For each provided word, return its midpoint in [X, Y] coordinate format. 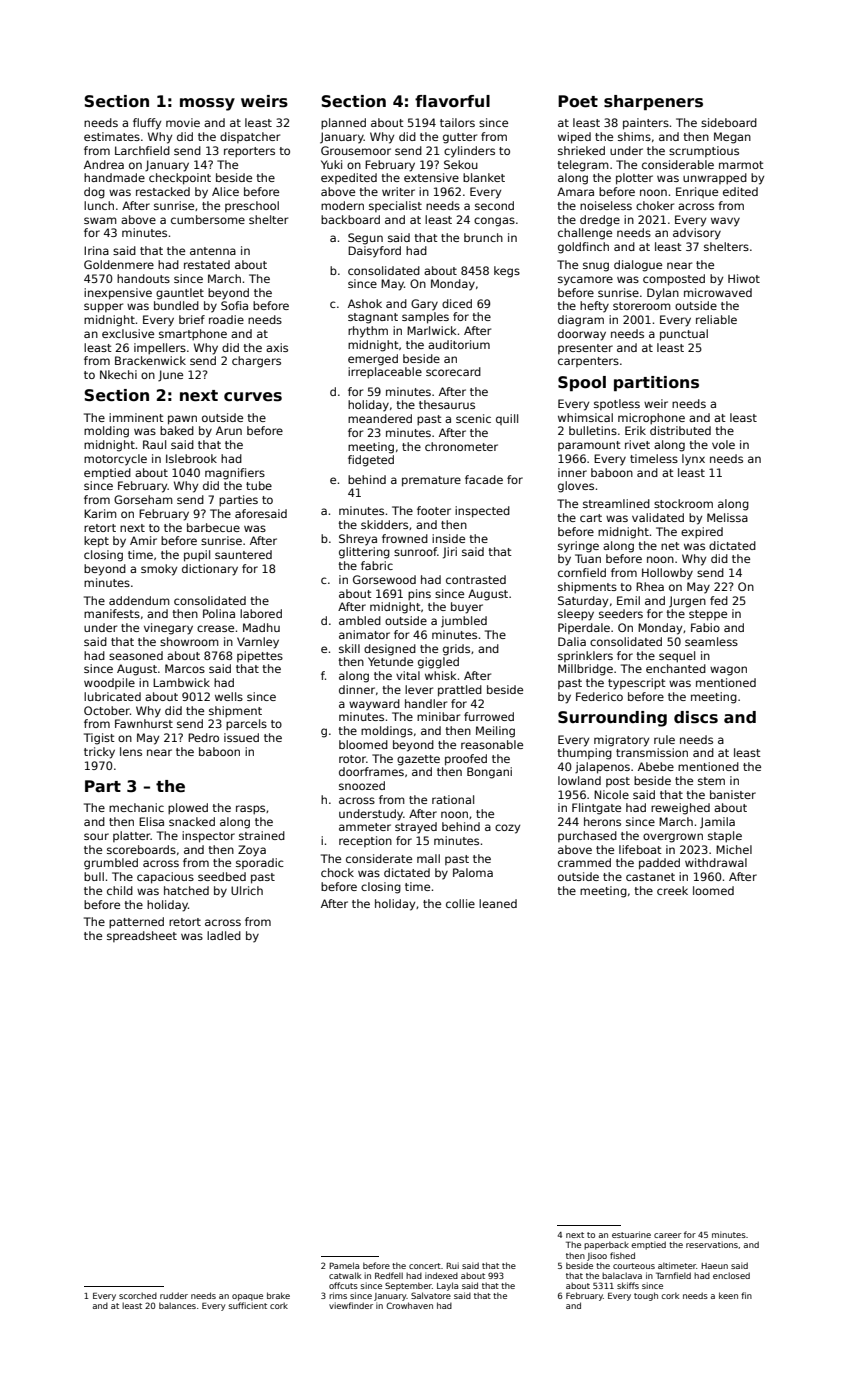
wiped [574, 138]
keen [728, 1295]
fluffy [147, 124]
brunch [483, 237]
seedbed [222, 876]
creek [672, 890]
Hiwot [744, 278]
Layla [447, 1286]
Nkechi [118, 374]
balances [177, 1305]
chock [337, 872]
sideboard [729, 122]
